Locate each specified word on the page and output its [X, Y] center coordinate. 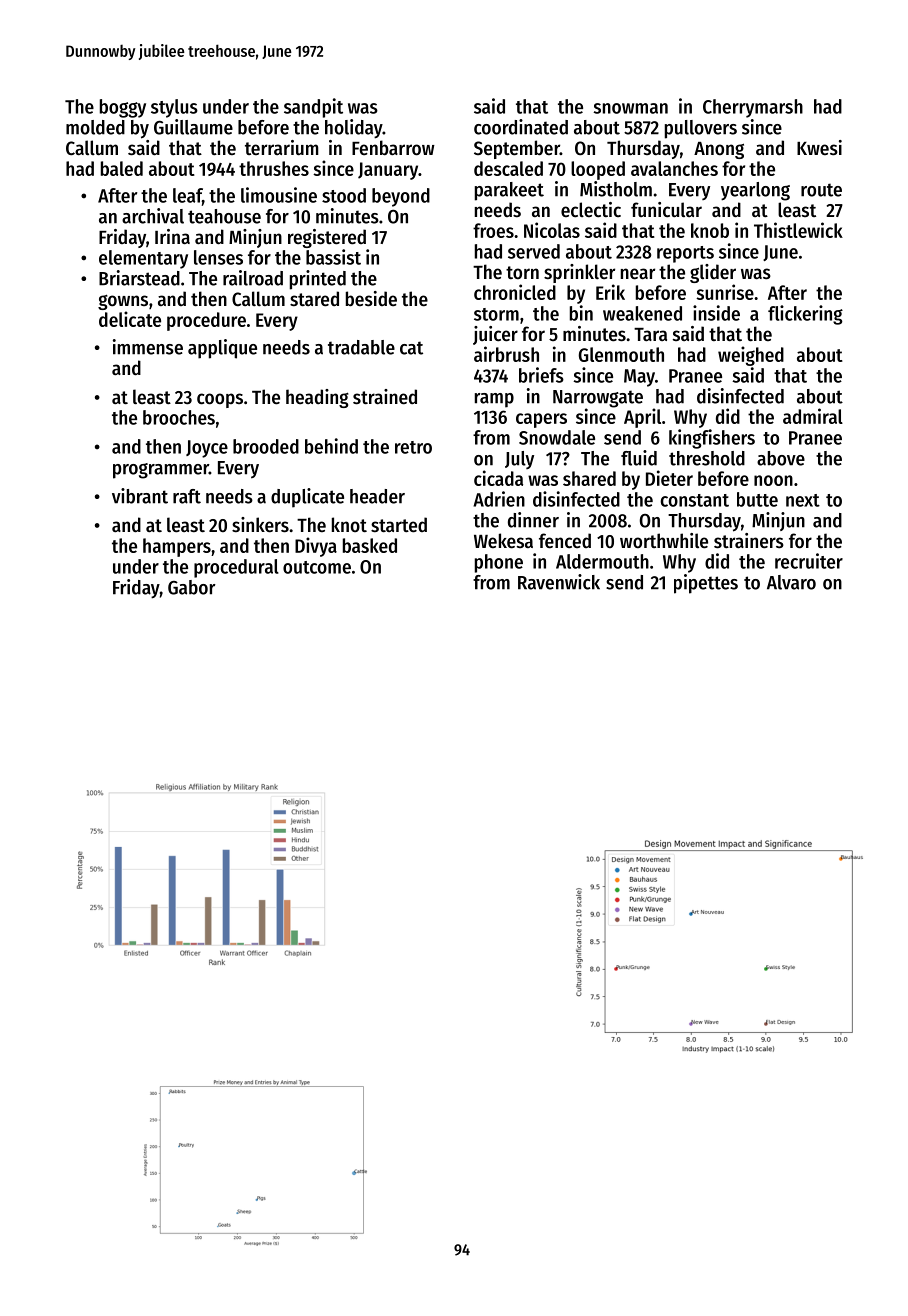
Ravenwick [559, 582]
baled [122, 168]
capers [541, 420]
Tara [650, 334]
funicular [666, 210]
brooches [179, 417]
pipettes [706, 584]
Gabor [192, 587]
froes [493, 230]
